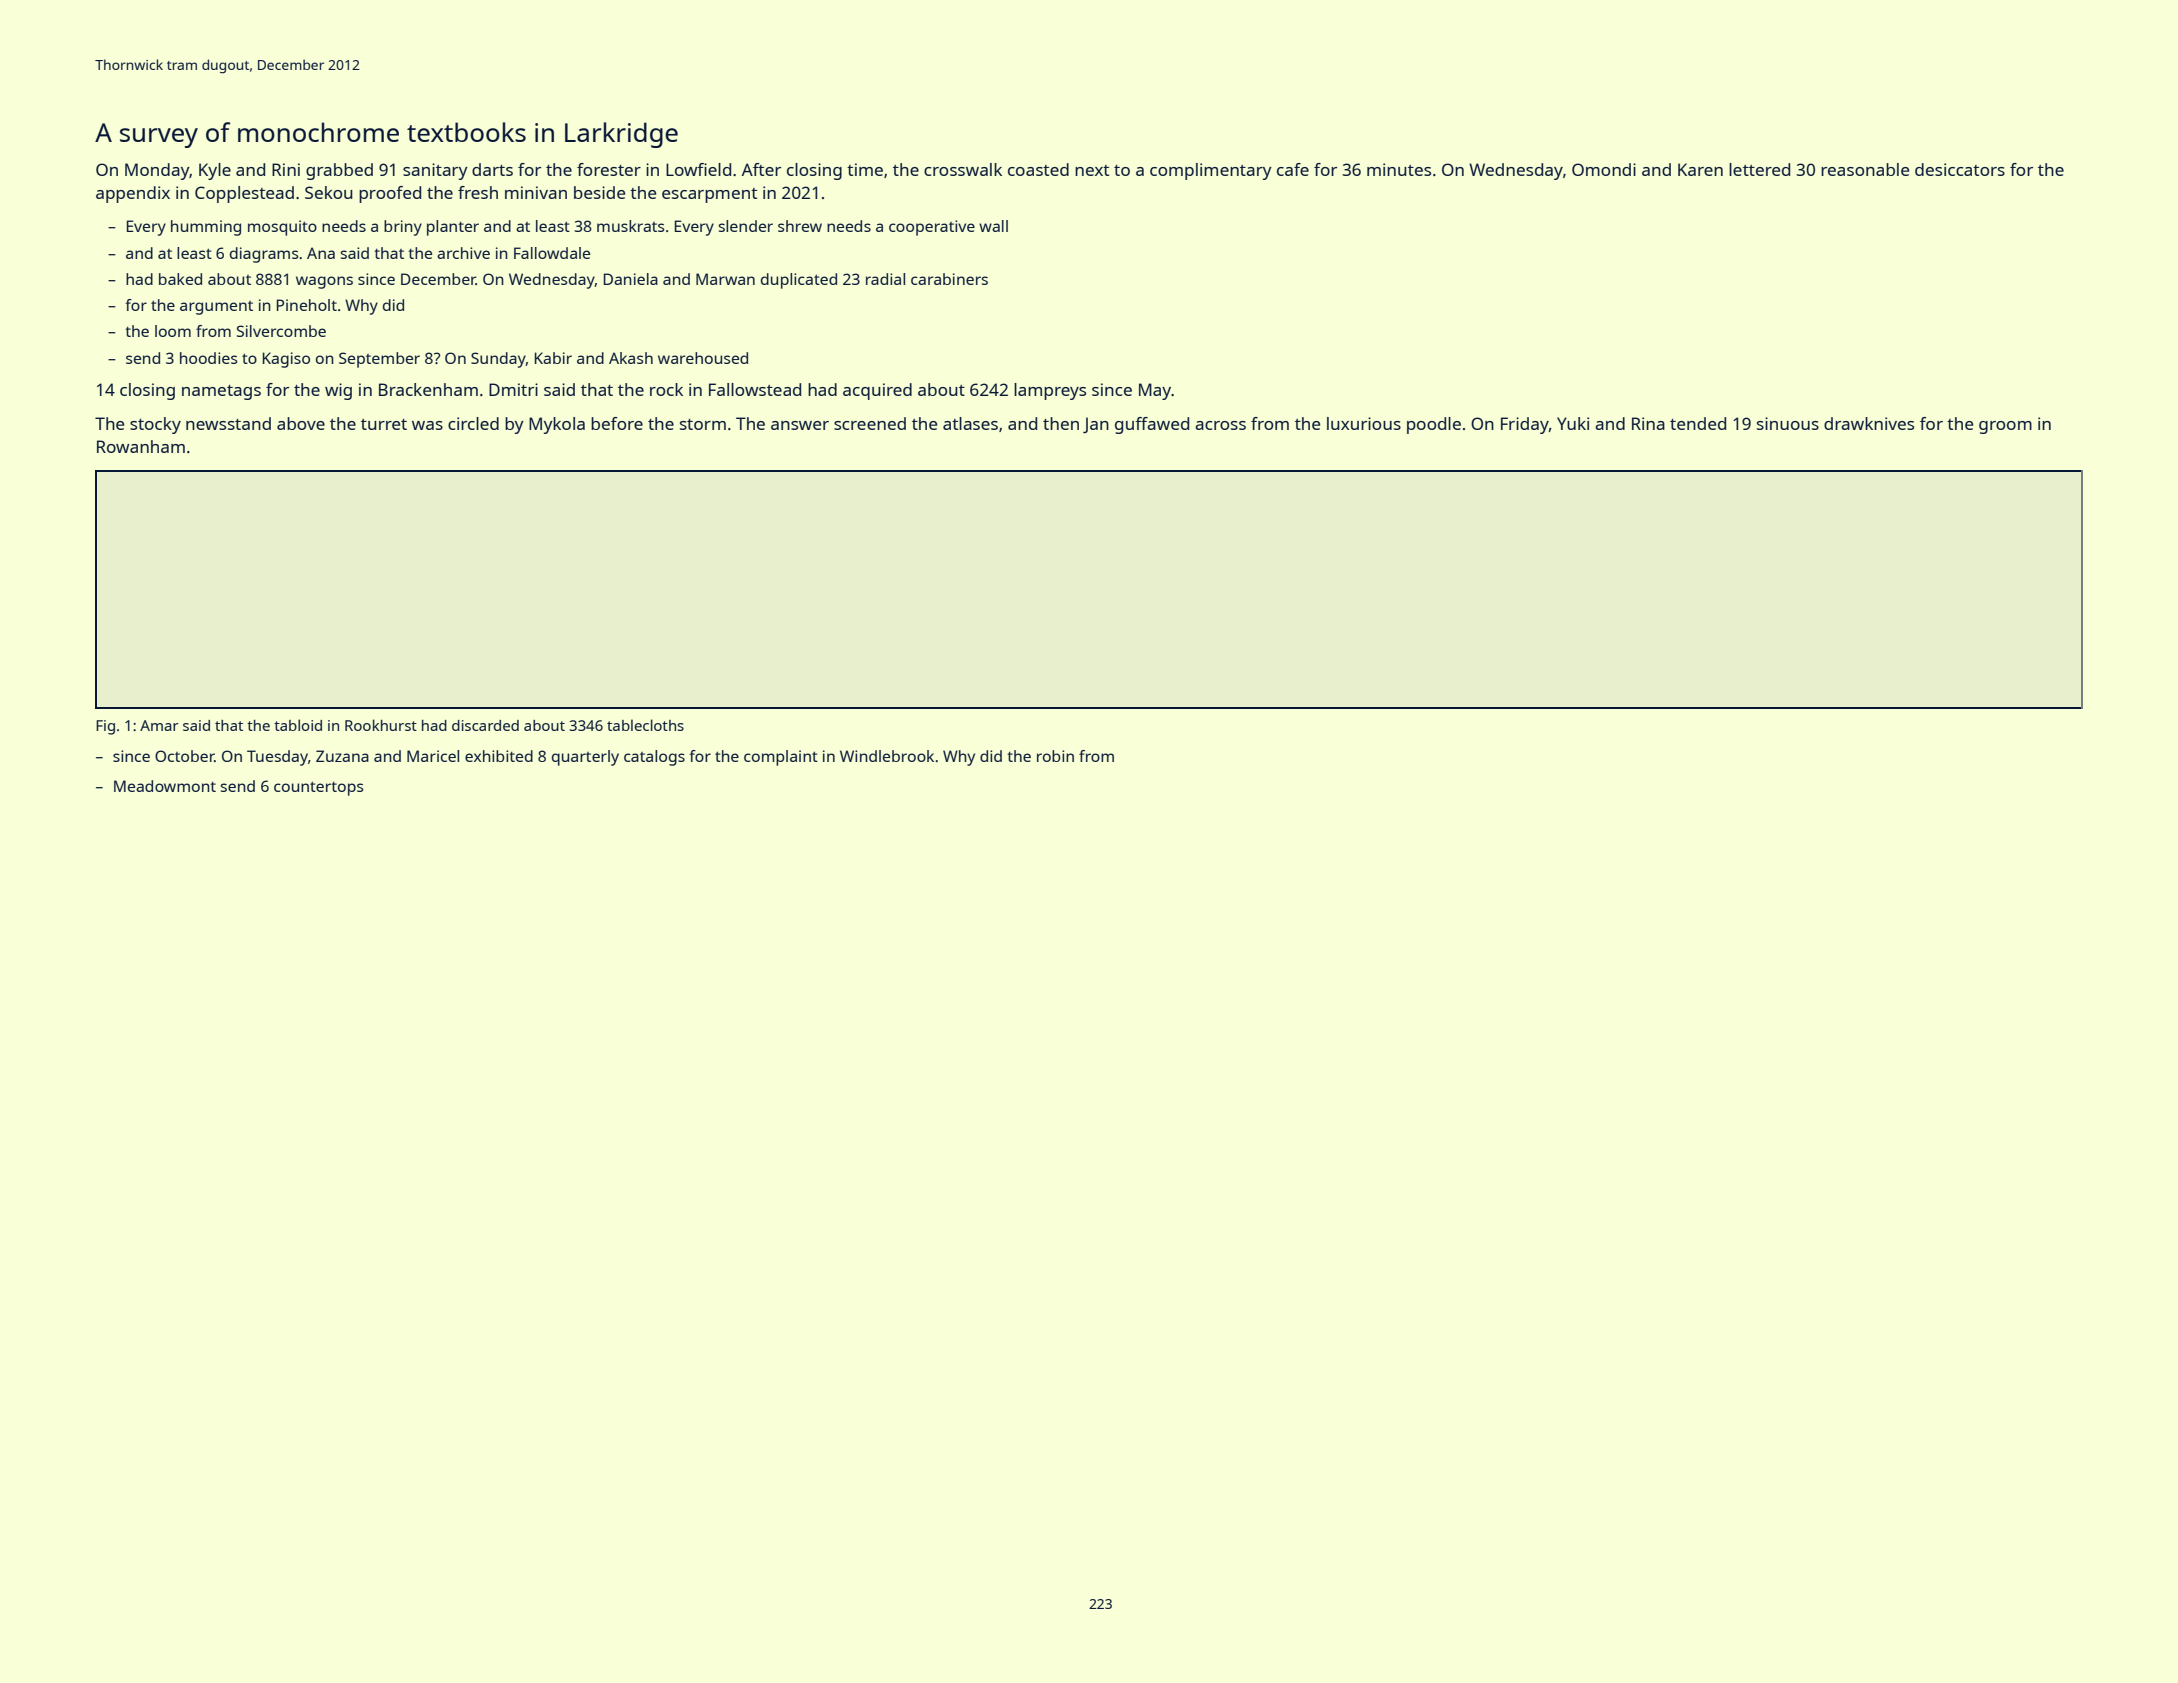  Describe the element at coordinates (1155, 391) in the screenshot. I see `May` at that location.
